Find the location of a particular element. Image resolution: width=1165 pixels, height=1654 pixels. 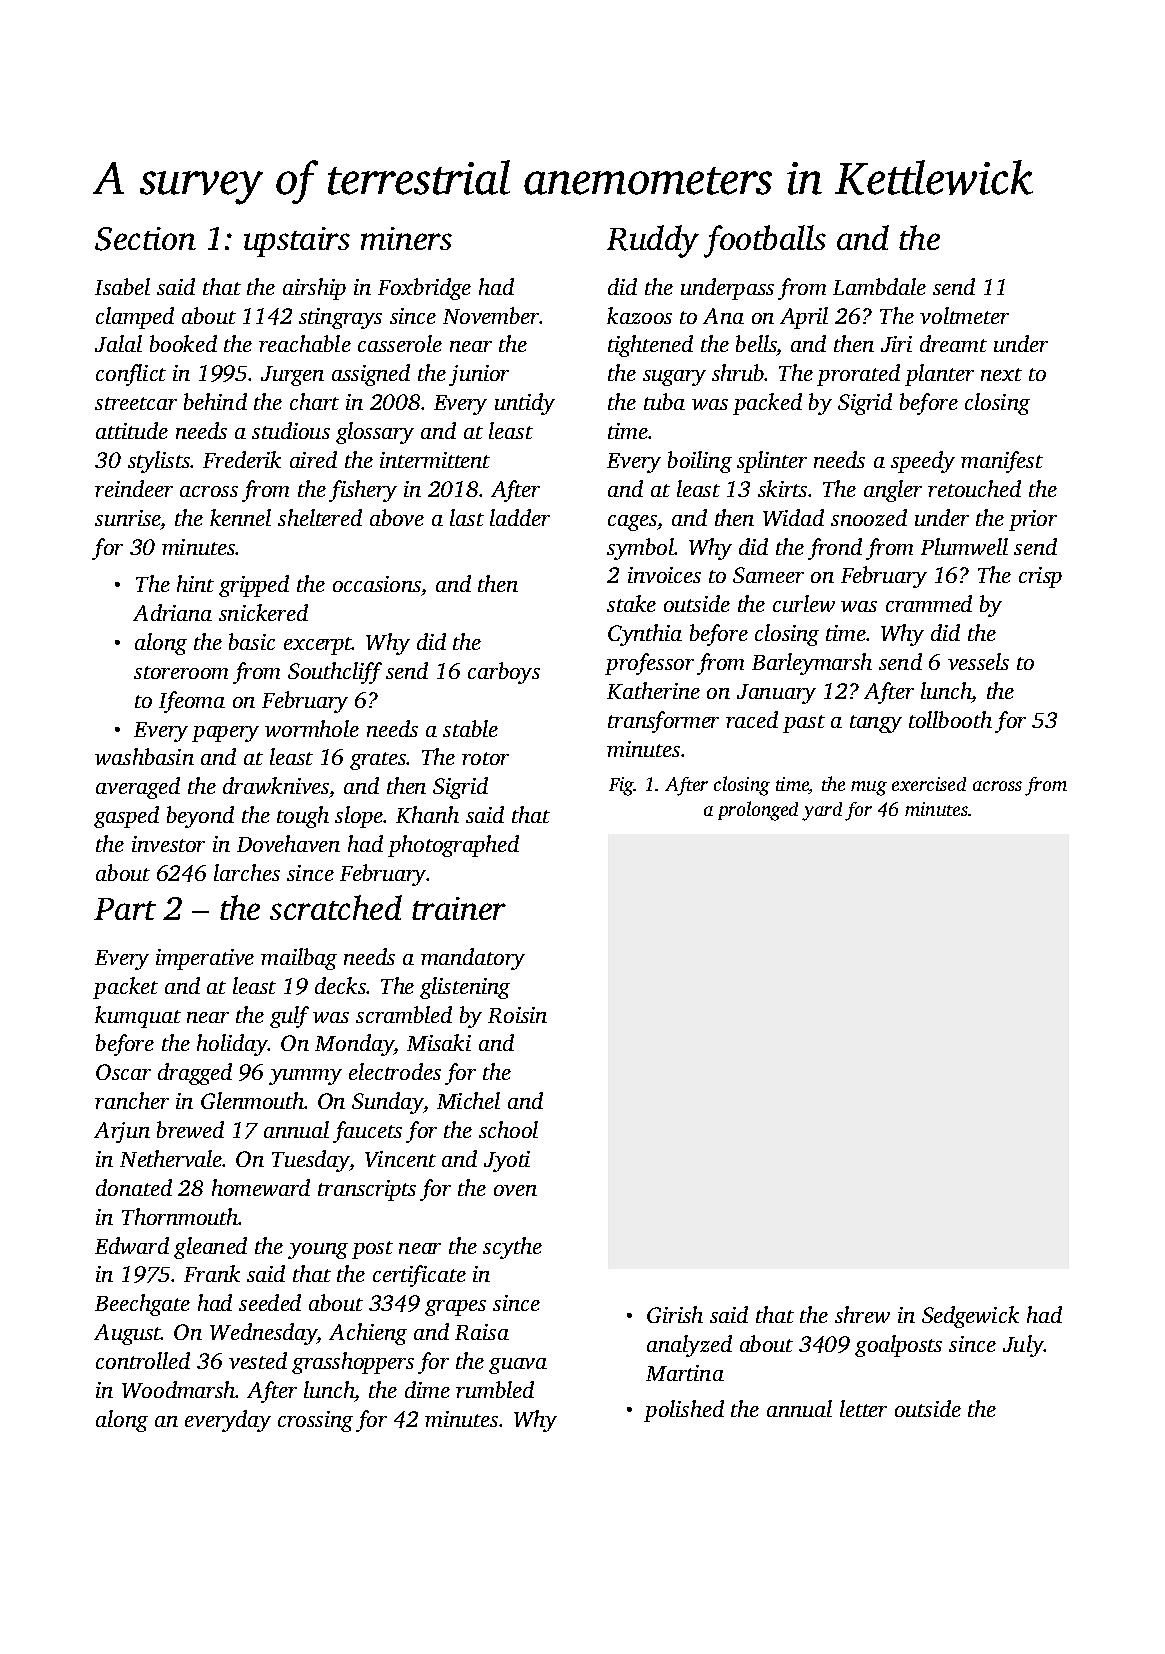

grasshoppers is located at coordinates (353, 1363).
